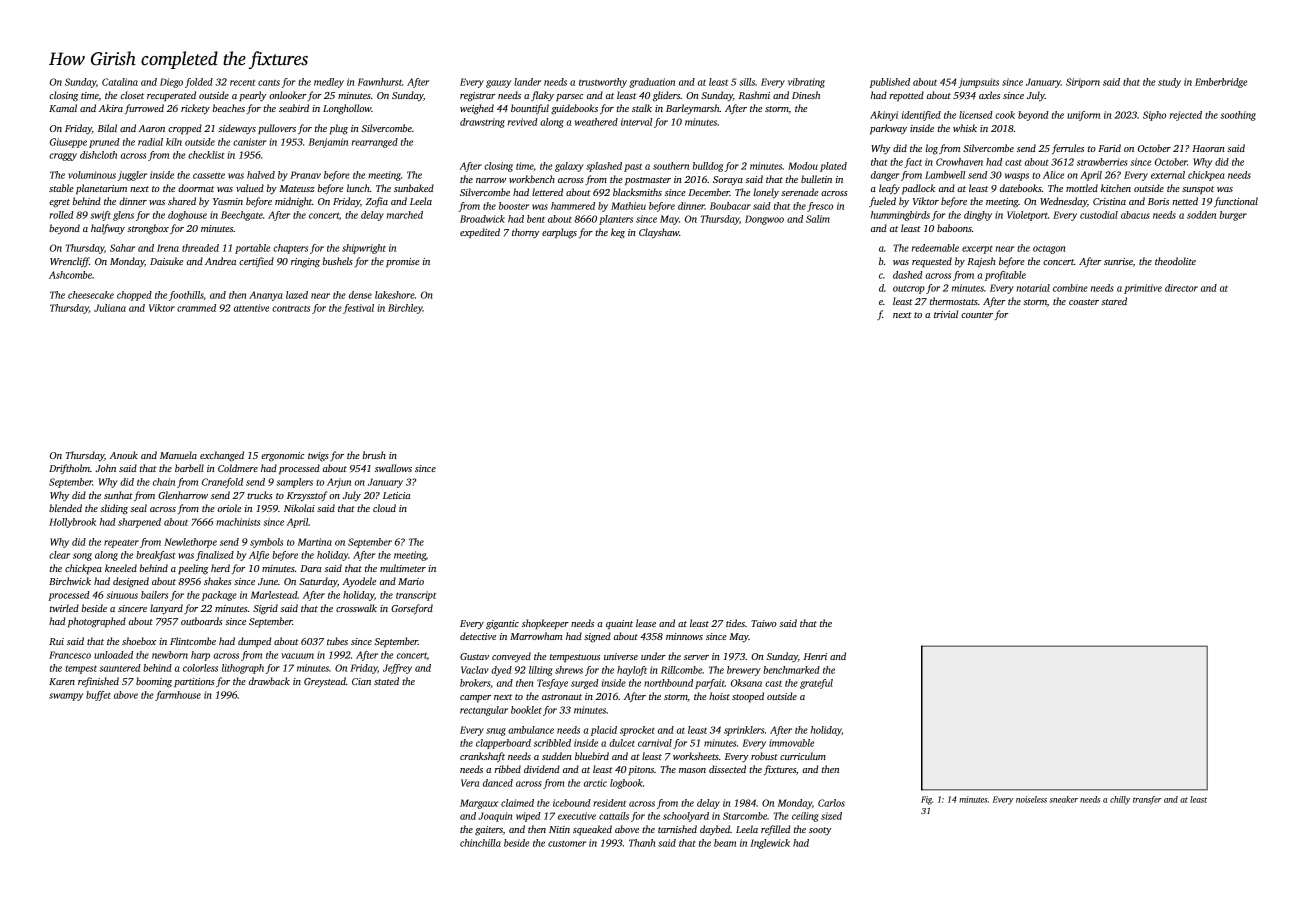 The image size is (1308, 924). What do you see at coordinates (1181, 288) in the document?
I see `director` at bounding box center [1181, 288].
